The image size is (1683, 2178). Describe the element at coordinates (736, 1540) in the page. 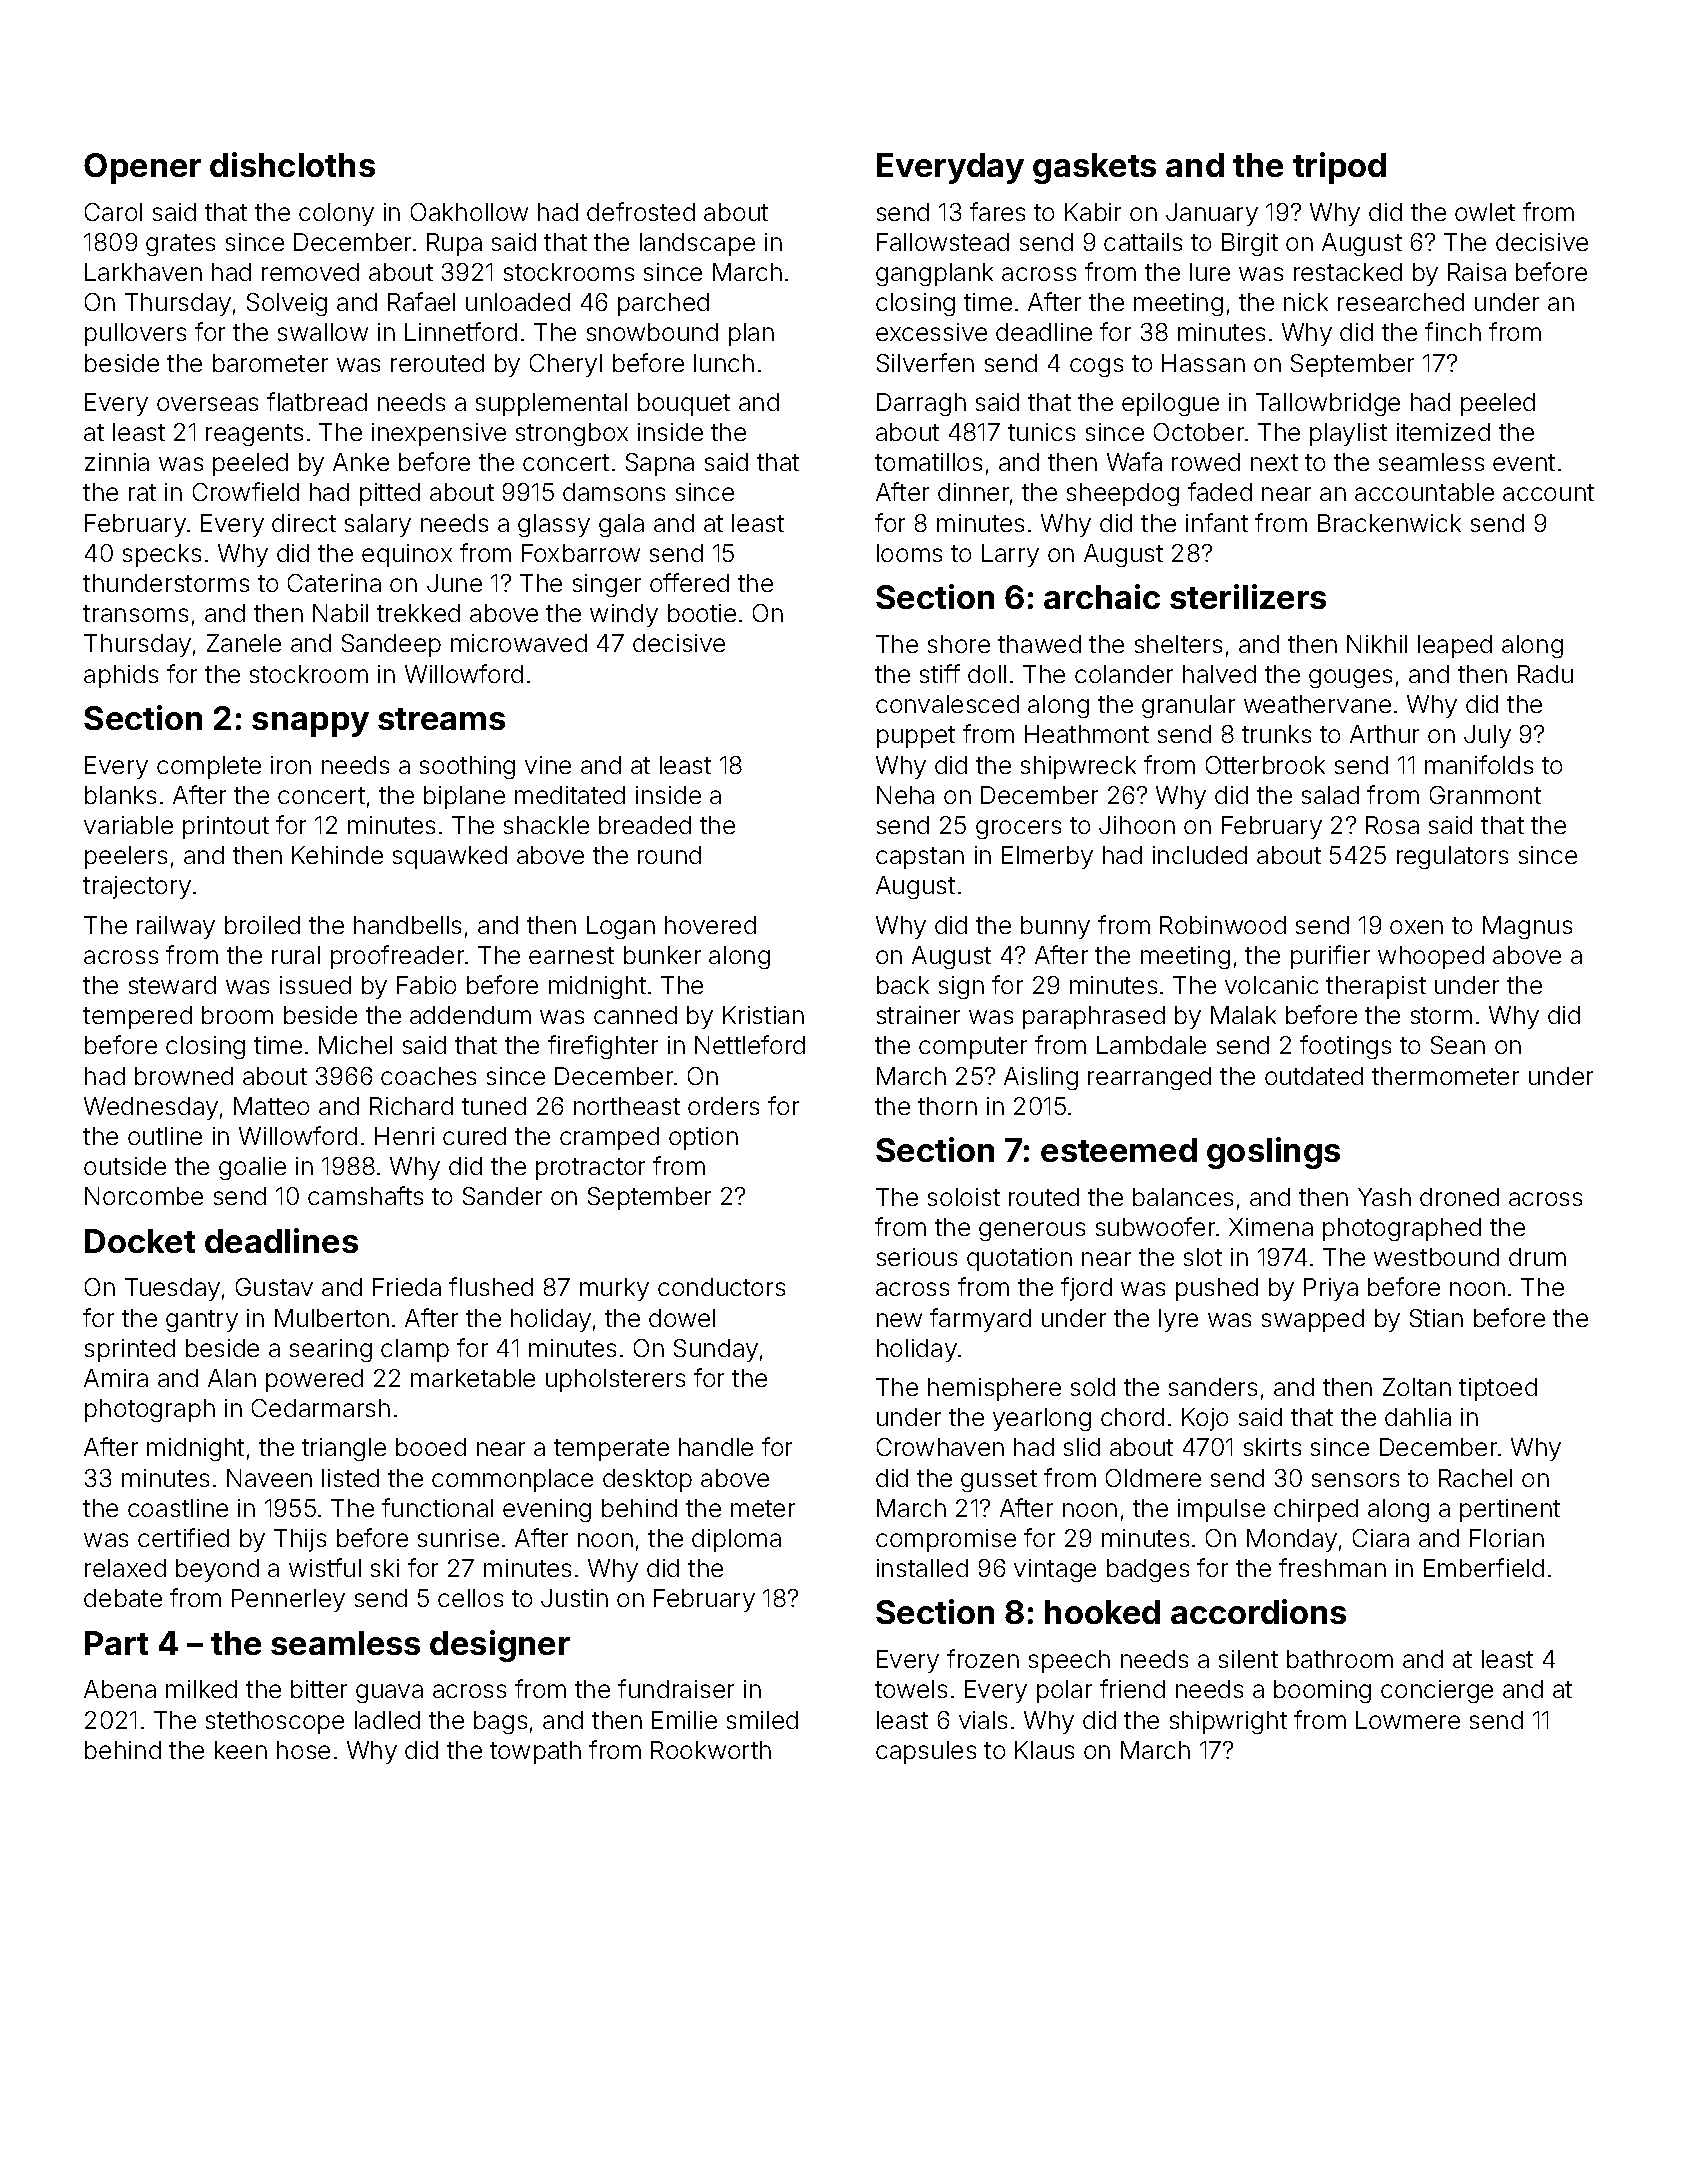

I see `diploma` at that location.
